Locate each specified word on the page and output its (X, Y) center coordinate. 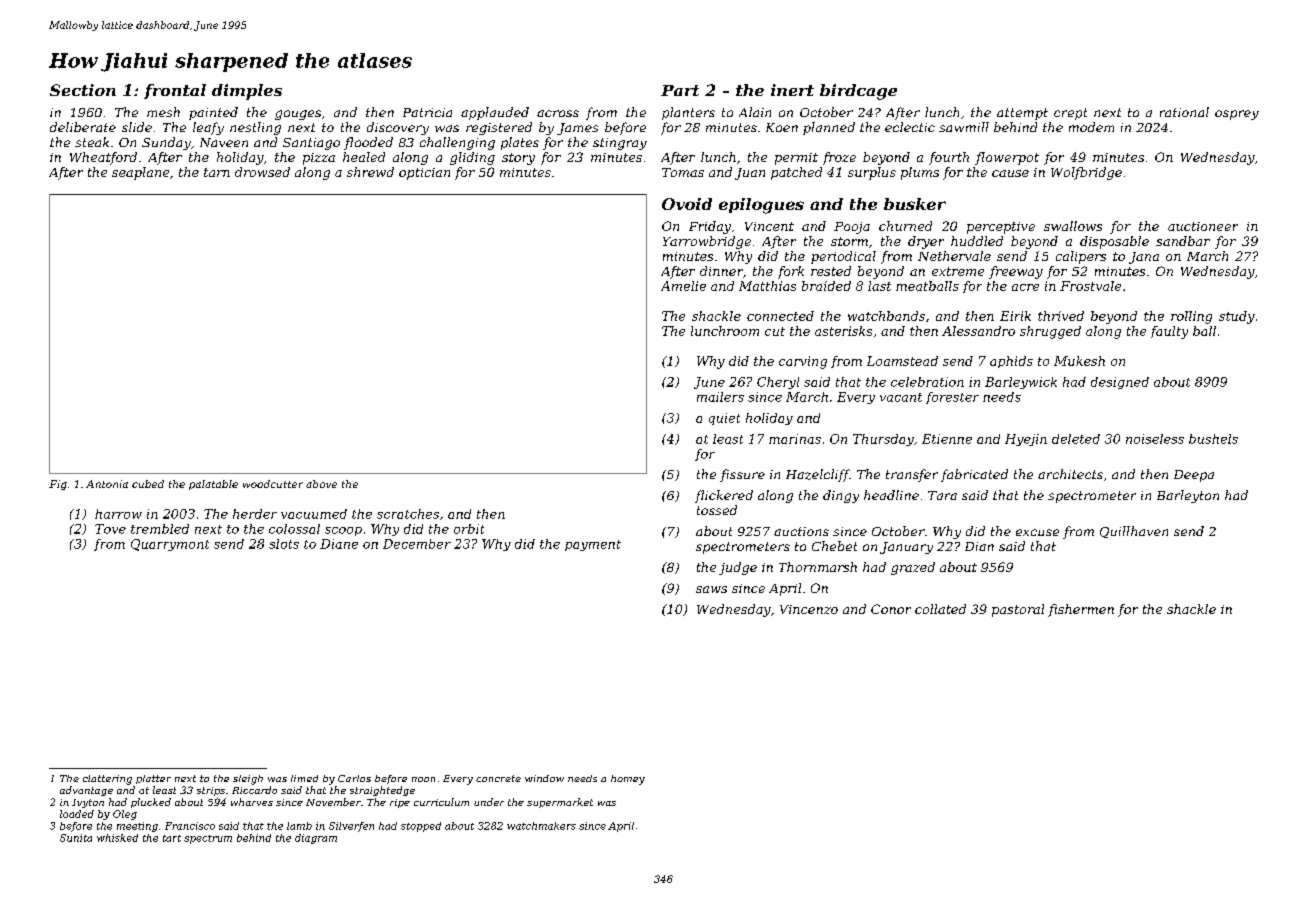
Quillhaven (1134, 532)
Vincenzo (809, 609)
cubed (148, 484)
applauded (495, 113)
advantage (86, 791)
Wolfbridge (1086, 173)
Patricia (427, 112)
